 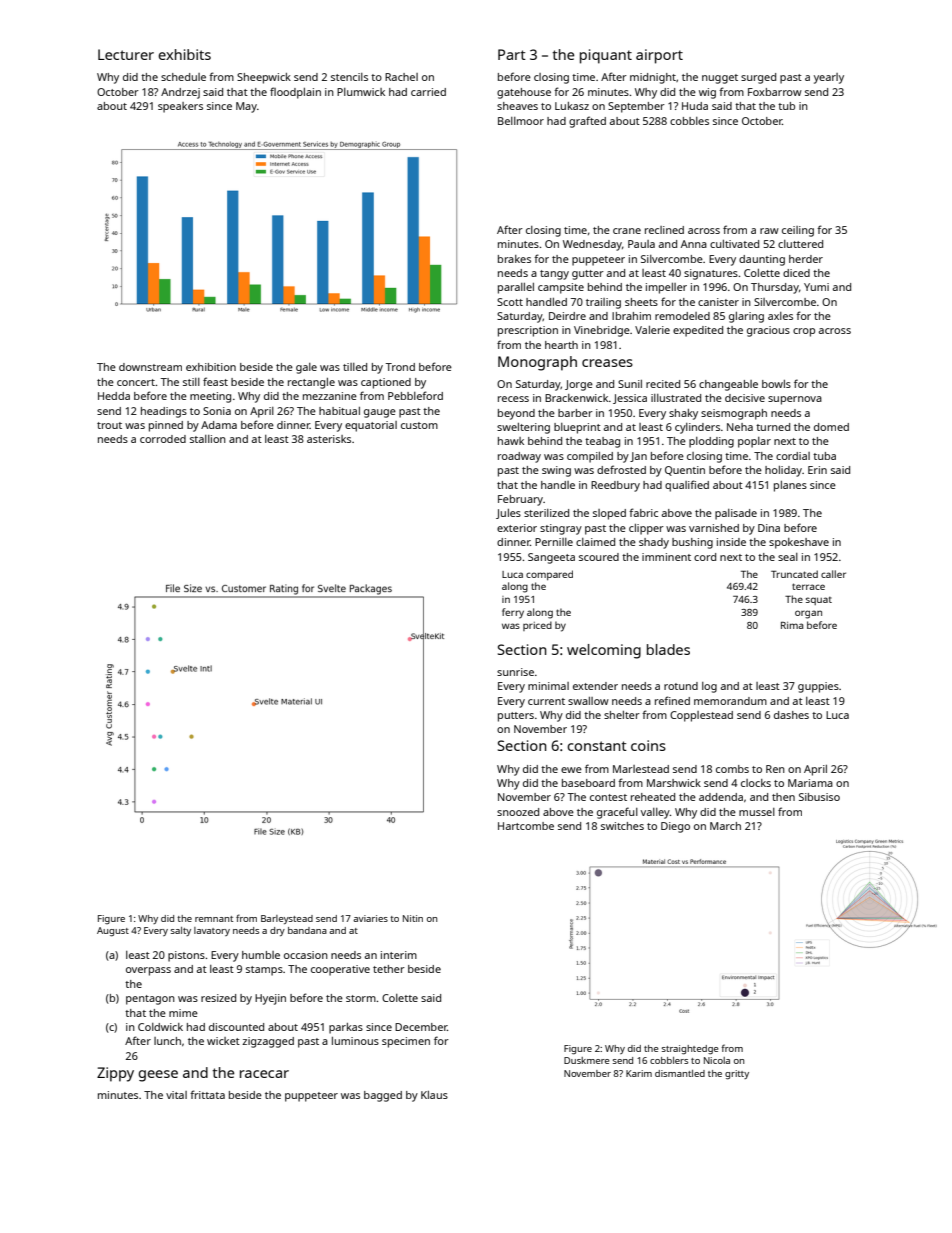 What do you see at coordinates (731, 542) in the screenshot?
I see `inside` at bounding box center [731, 542].
